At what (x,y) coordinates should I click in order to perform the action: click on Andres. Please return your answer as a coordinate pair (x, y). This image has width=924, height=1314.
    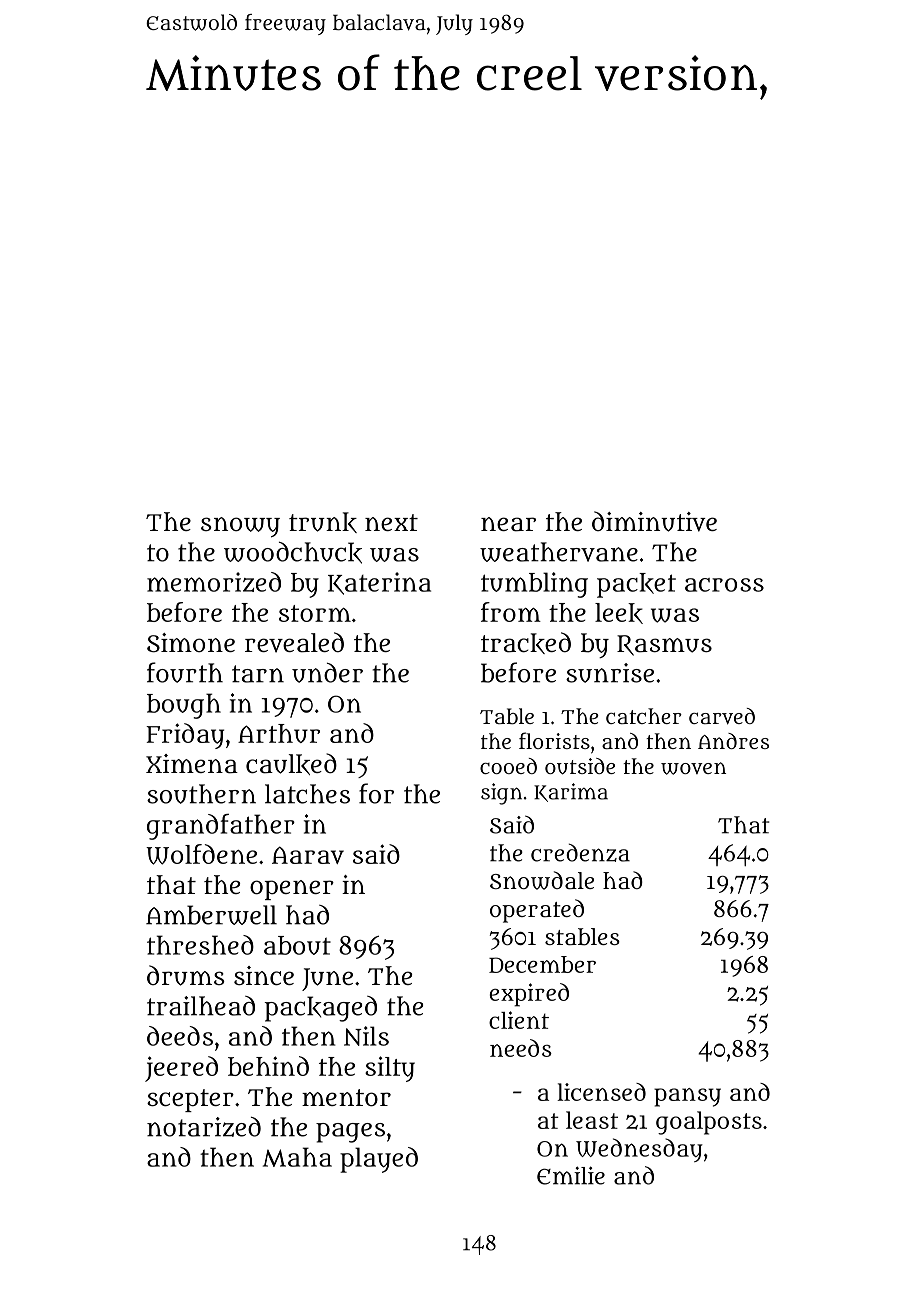
    Looking at the image, I should click on (733, 741).
